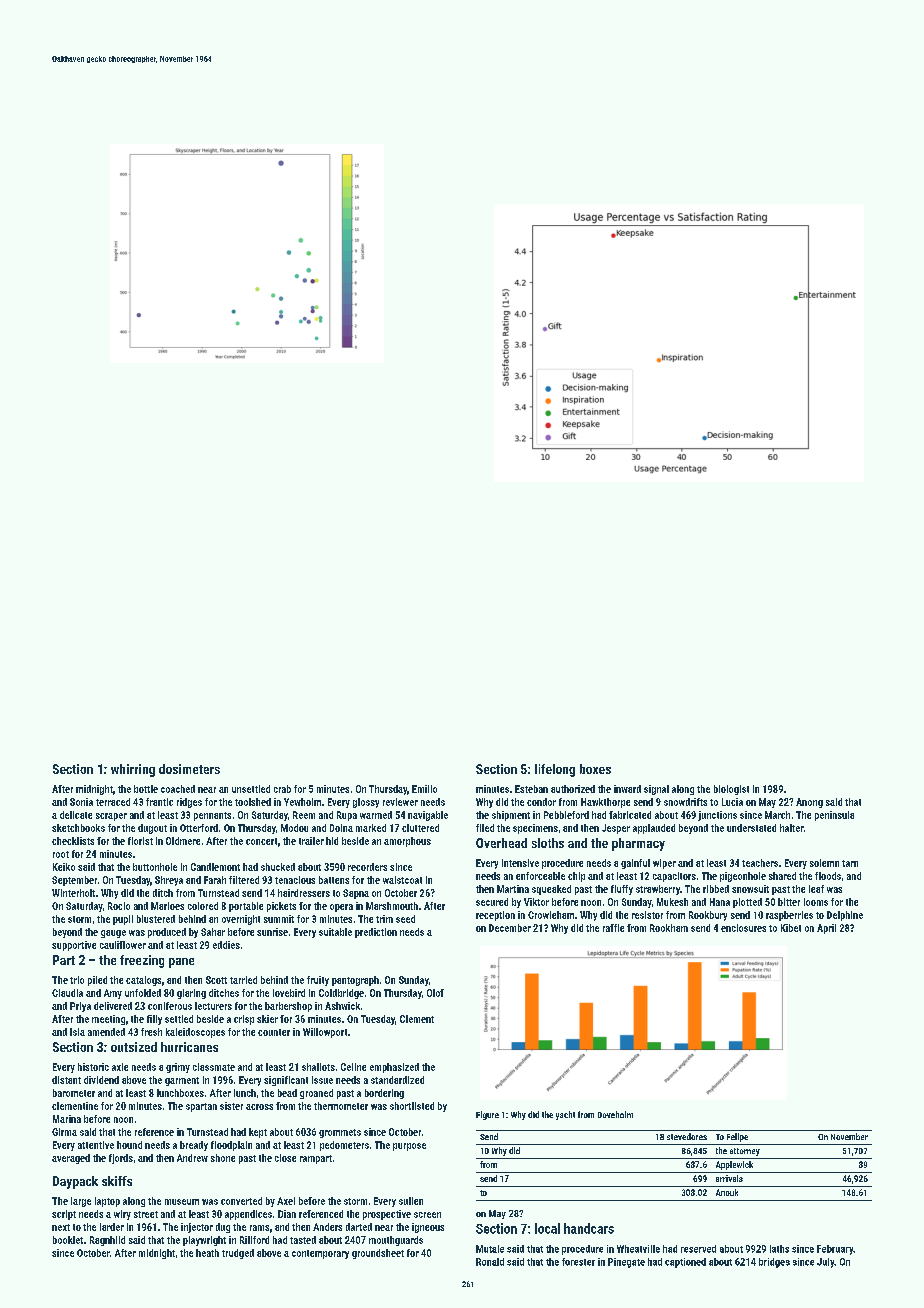 This document has width=924, height=1308. I want to click on tarried, so click(243, 980).
